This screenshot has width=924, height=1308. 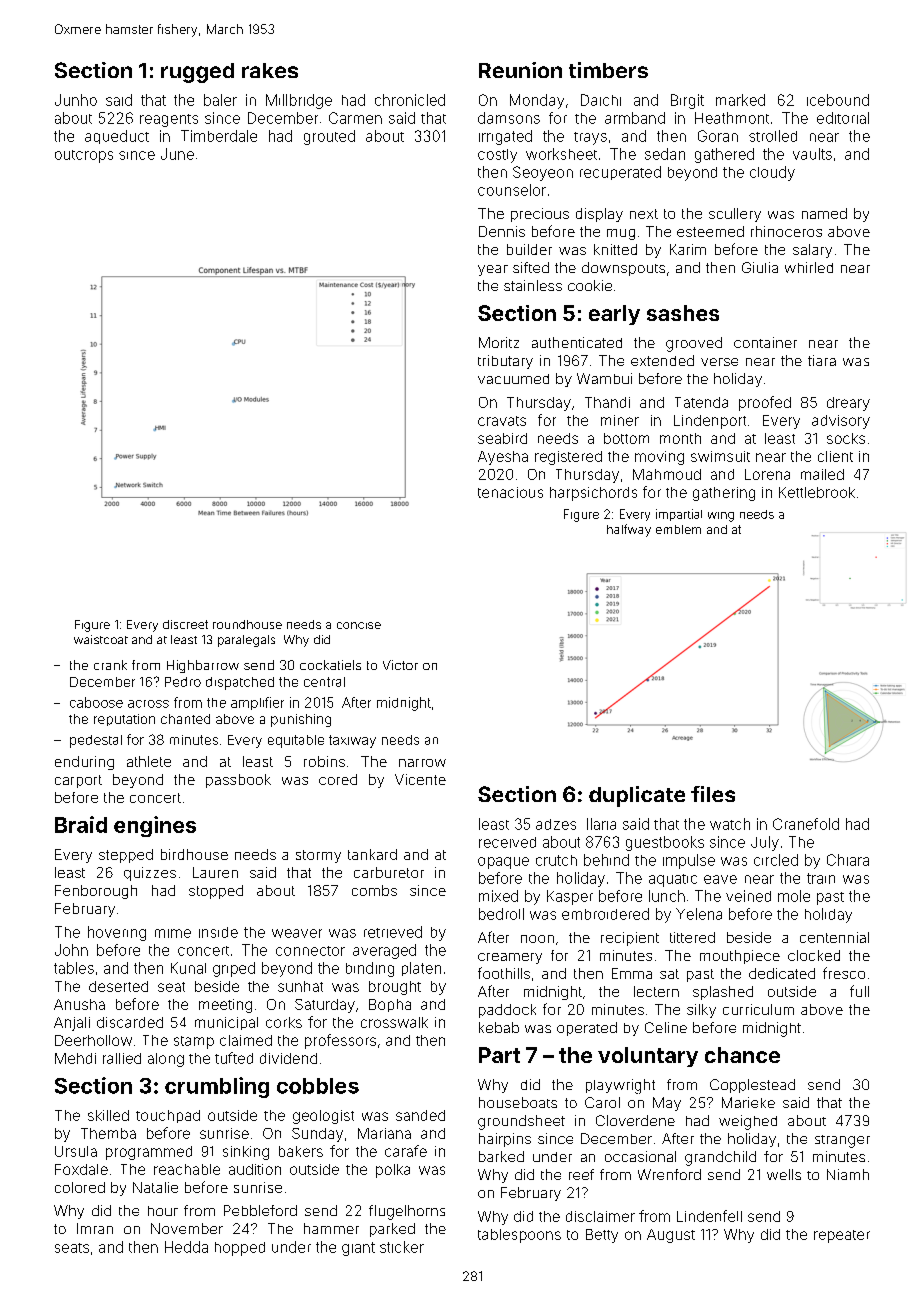 What do you see at coordinates (848, 860) in the screenshot?
I see `Chiara` at bounding box center [848, 860].
